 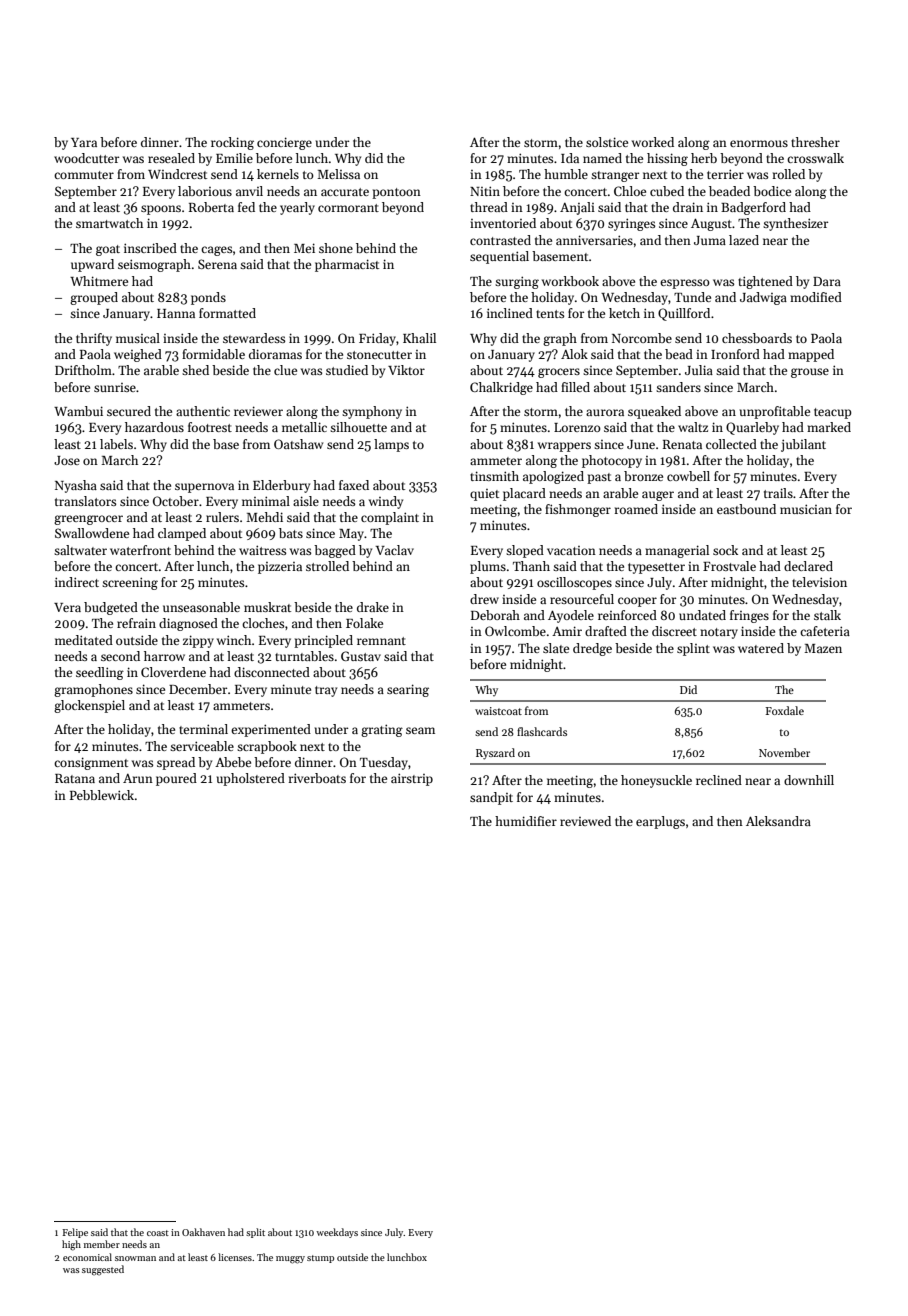 What do you see at coordinates (84, 142) in the page?
I see `Yara` at bounding box center [84, 142].
